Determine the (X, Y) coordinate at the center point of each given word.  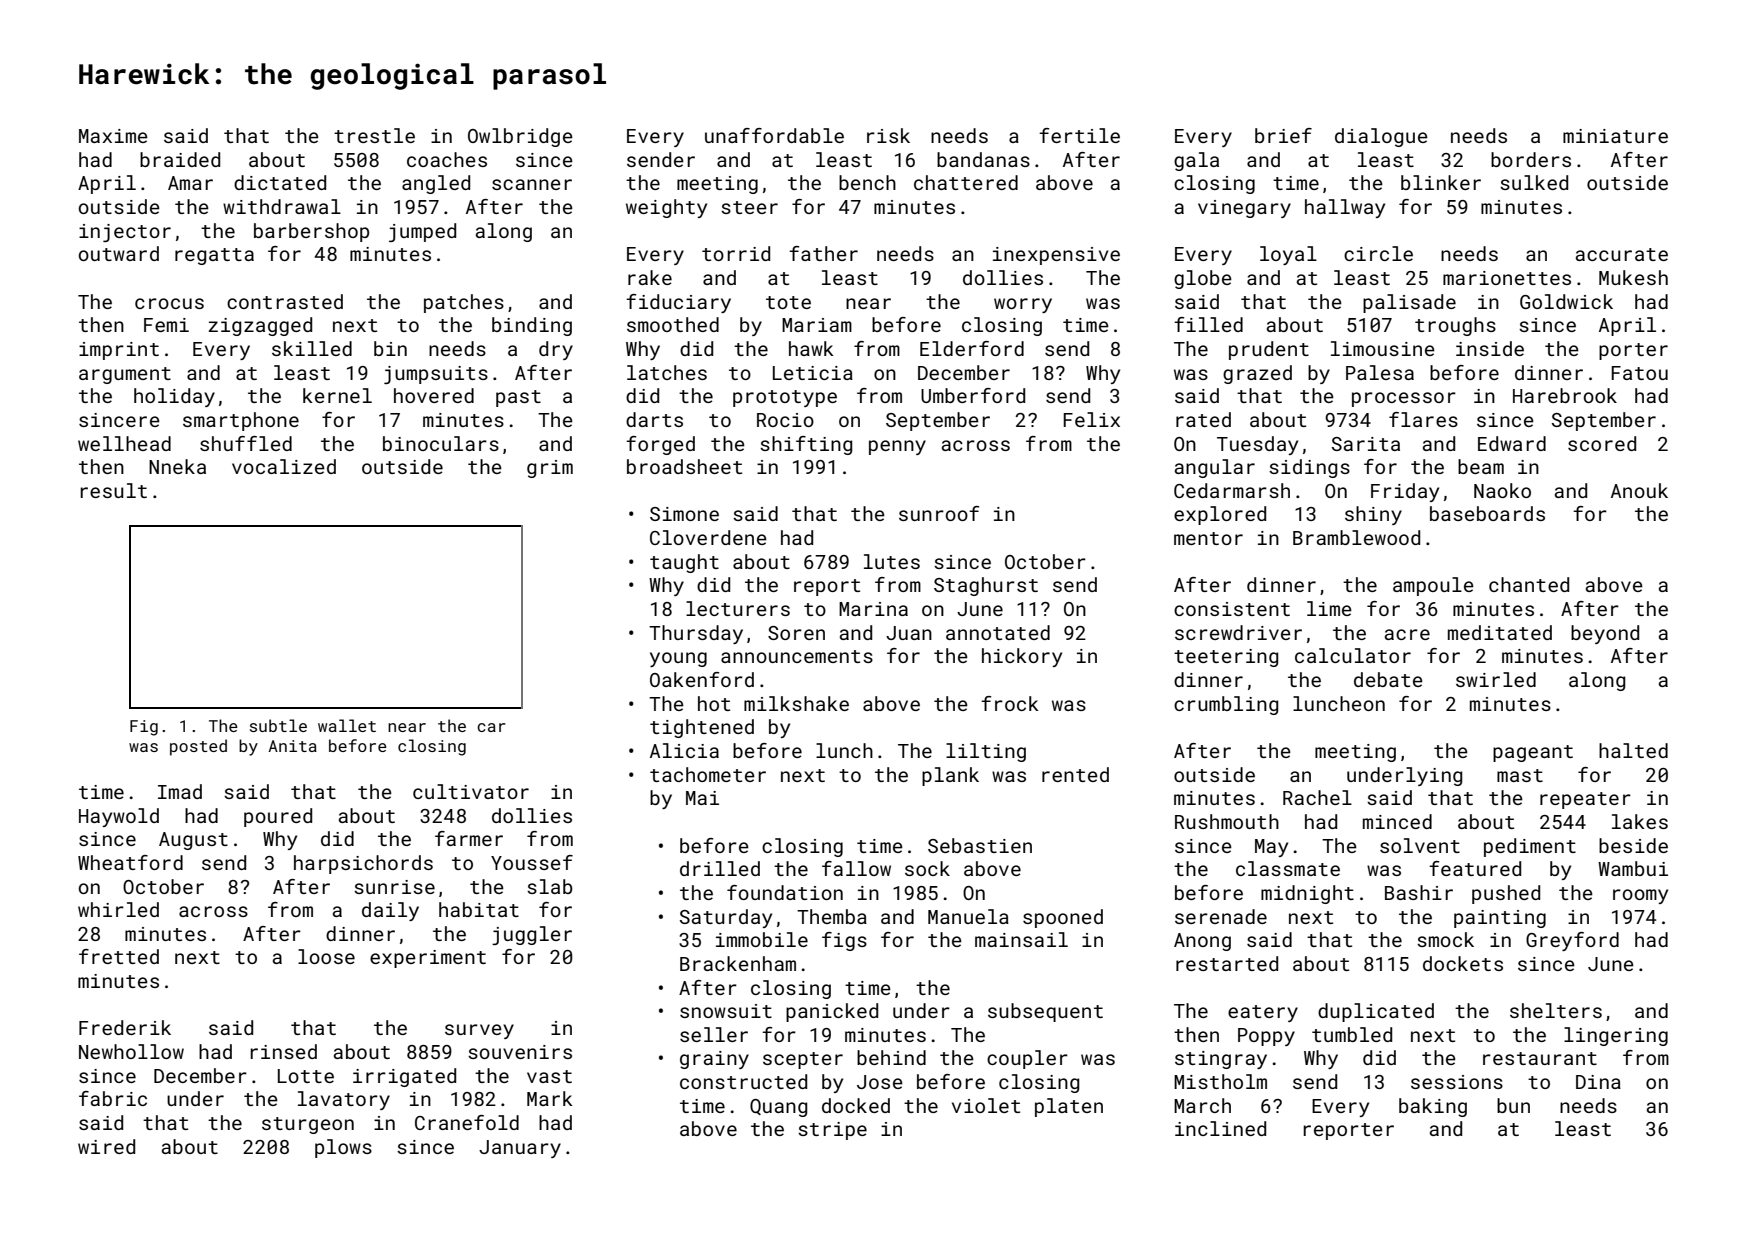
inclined (1220, 1128)
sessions (1457, 1082)
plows (343, 1148)
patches (464, 303)
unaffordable (774, 135)
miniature (1615, 136)
